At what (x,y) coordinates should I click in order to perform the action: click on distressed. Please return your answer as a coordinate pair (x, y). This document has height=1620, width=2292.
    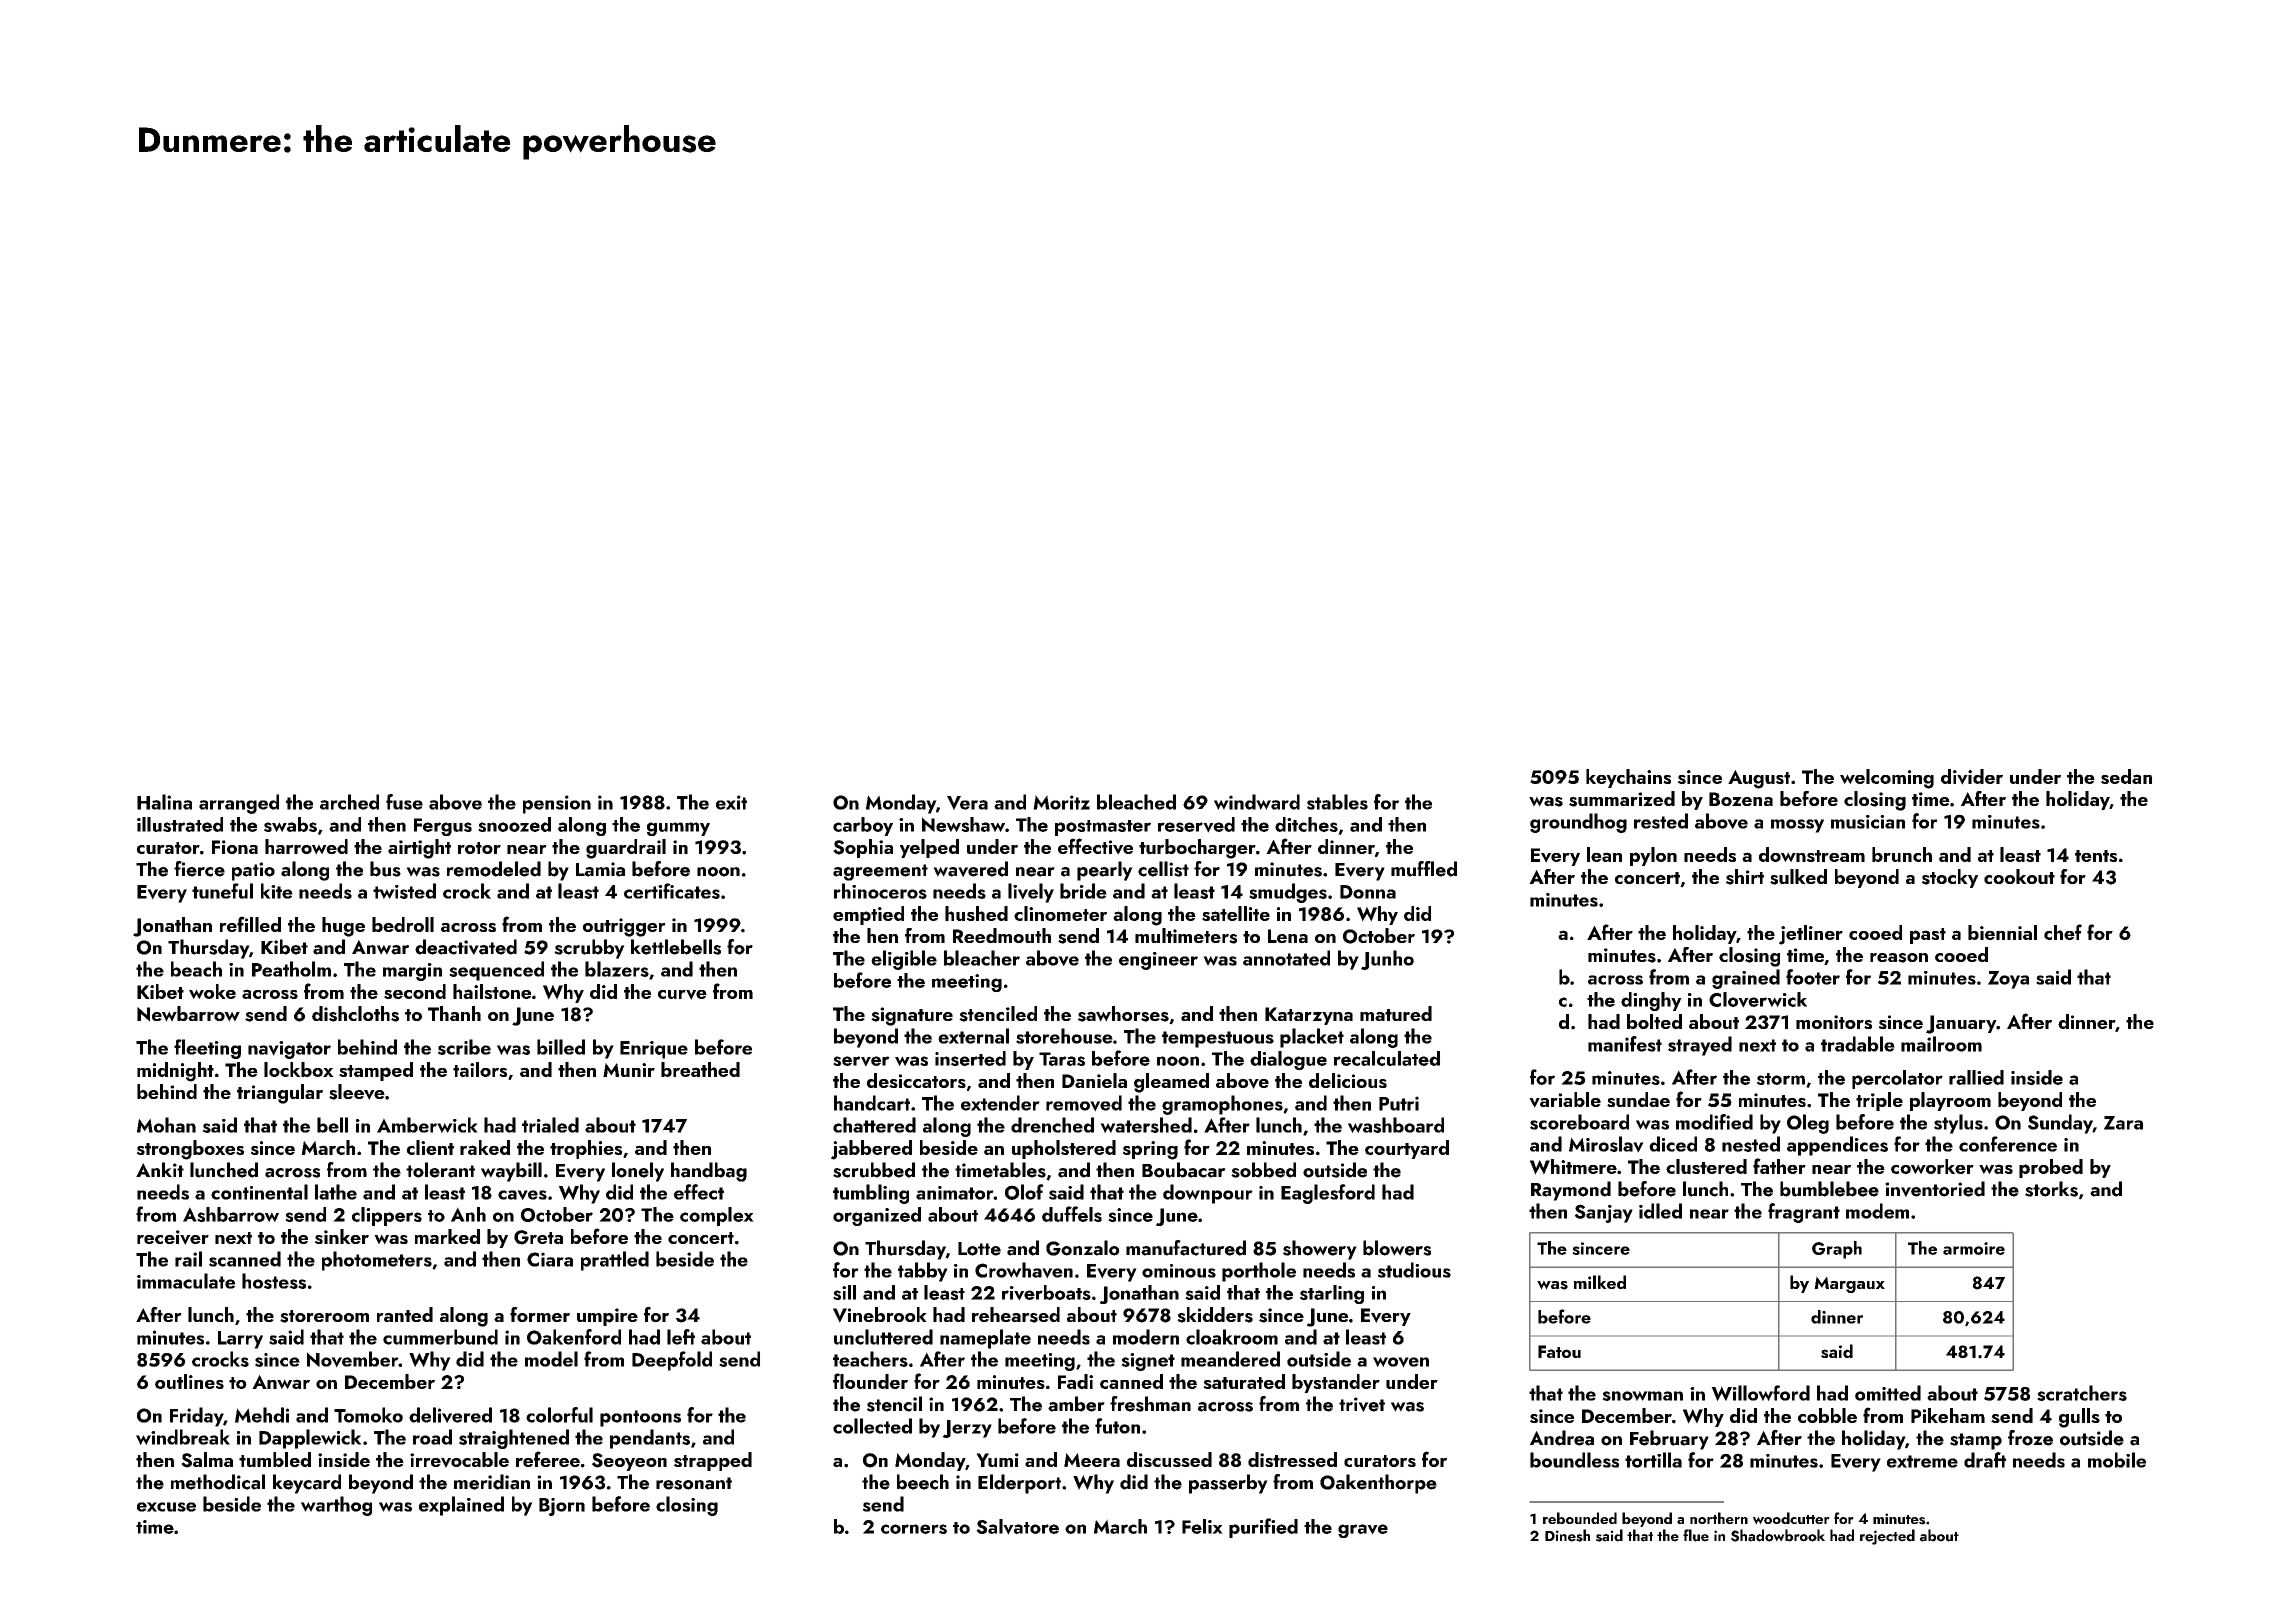
    Looking at the image, I should click on (1292, 1459).
